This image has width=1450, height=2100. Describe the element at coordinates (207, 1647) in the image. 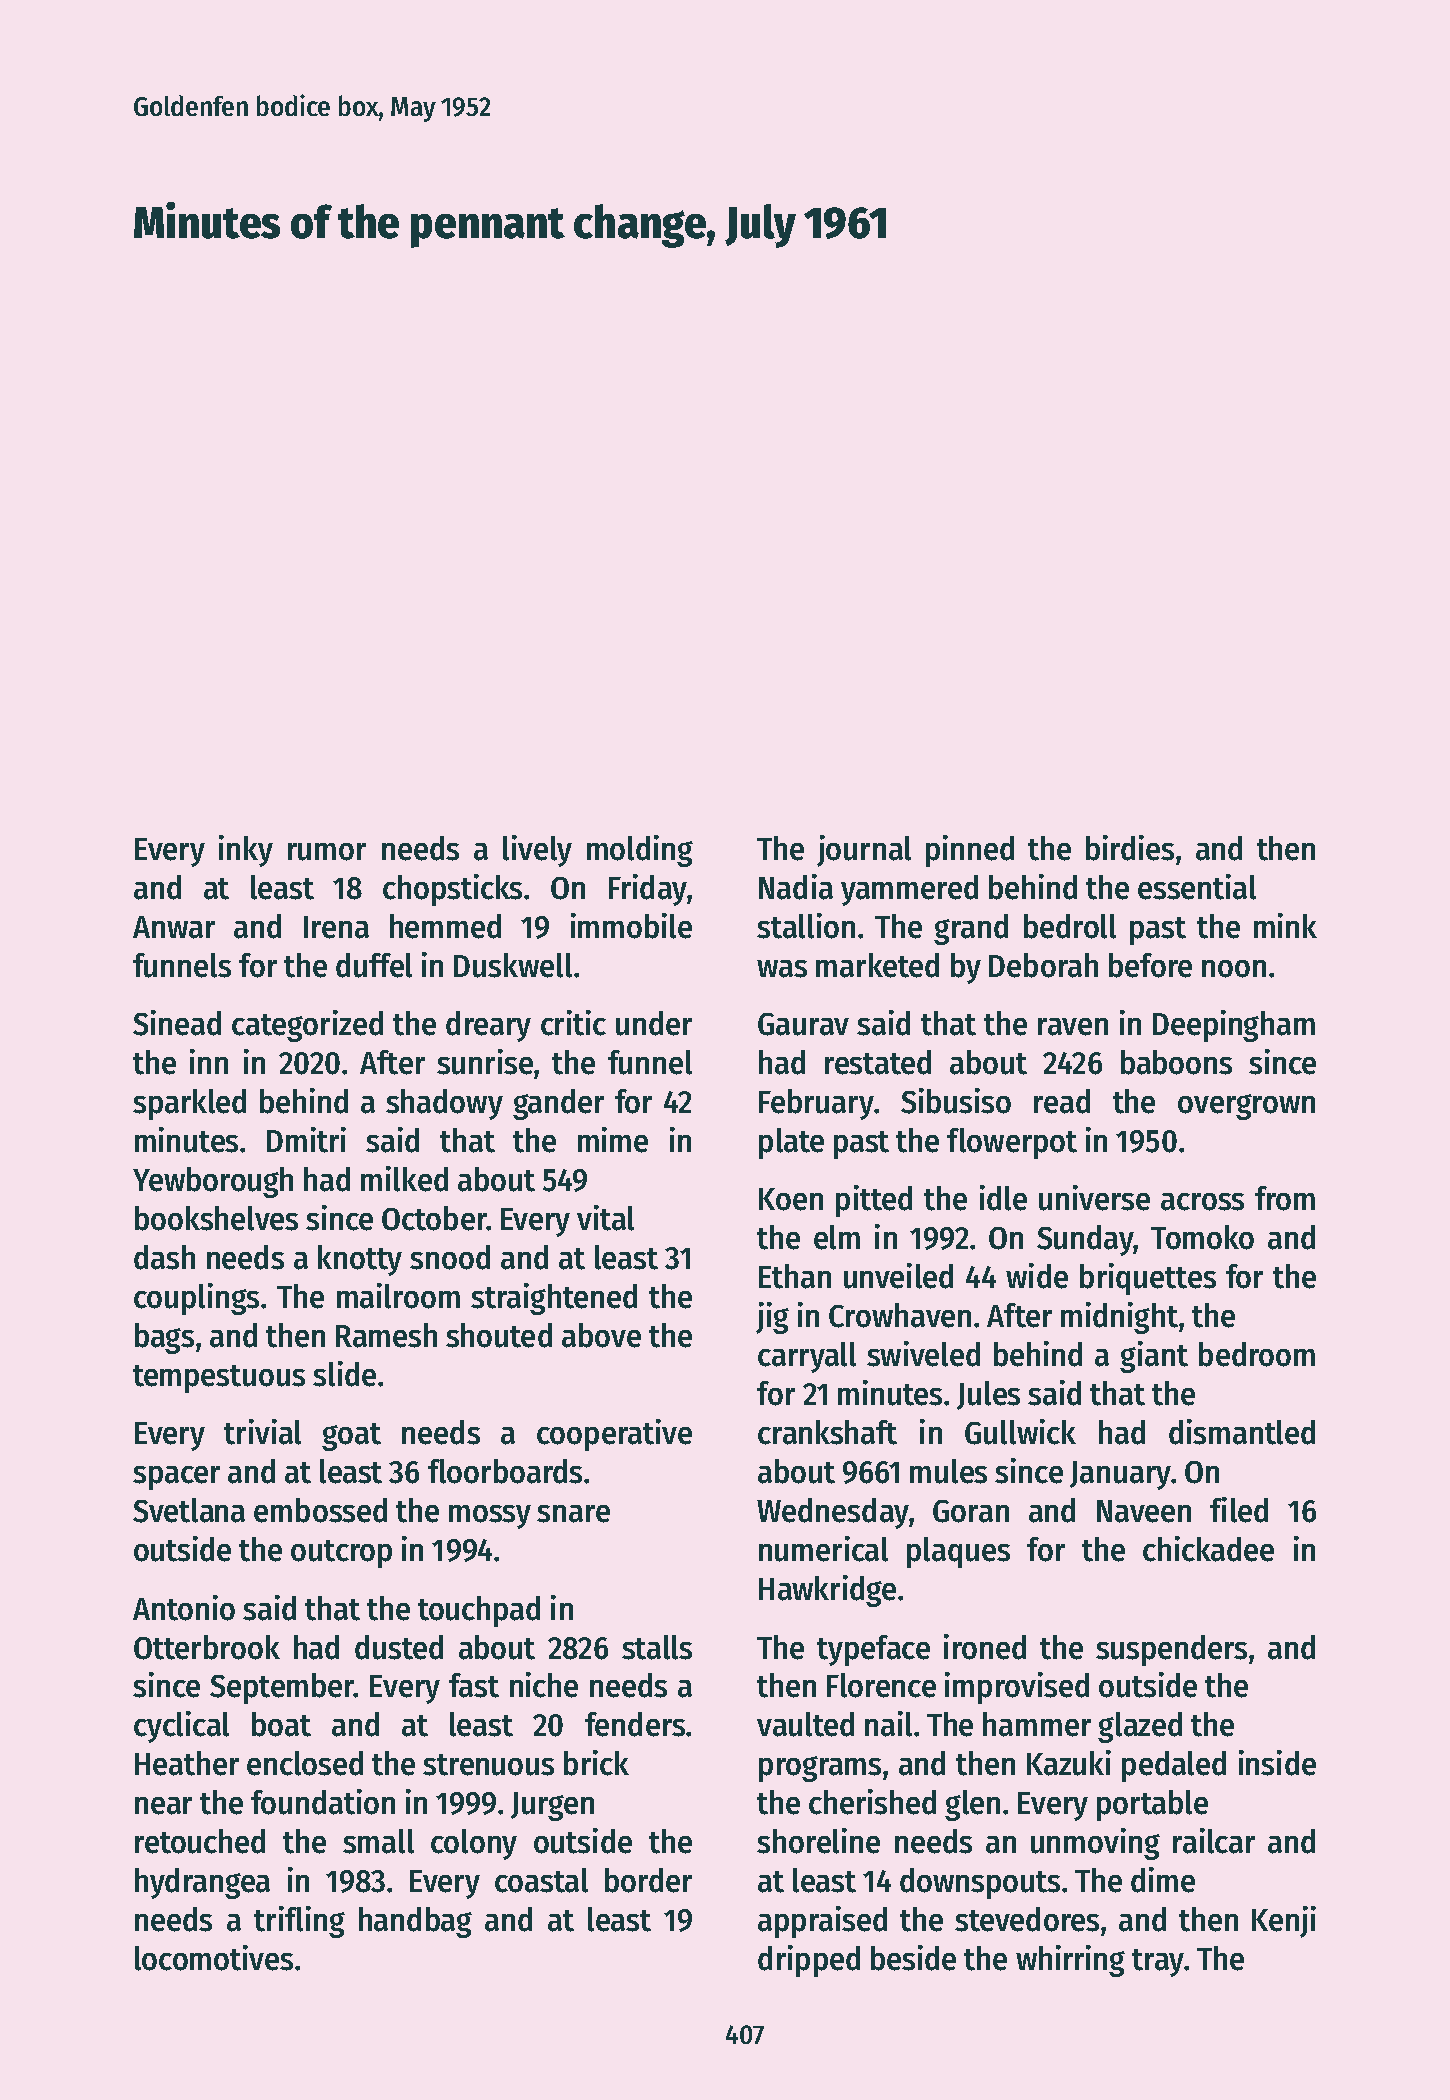

I see `Otterbrook` at that location.
